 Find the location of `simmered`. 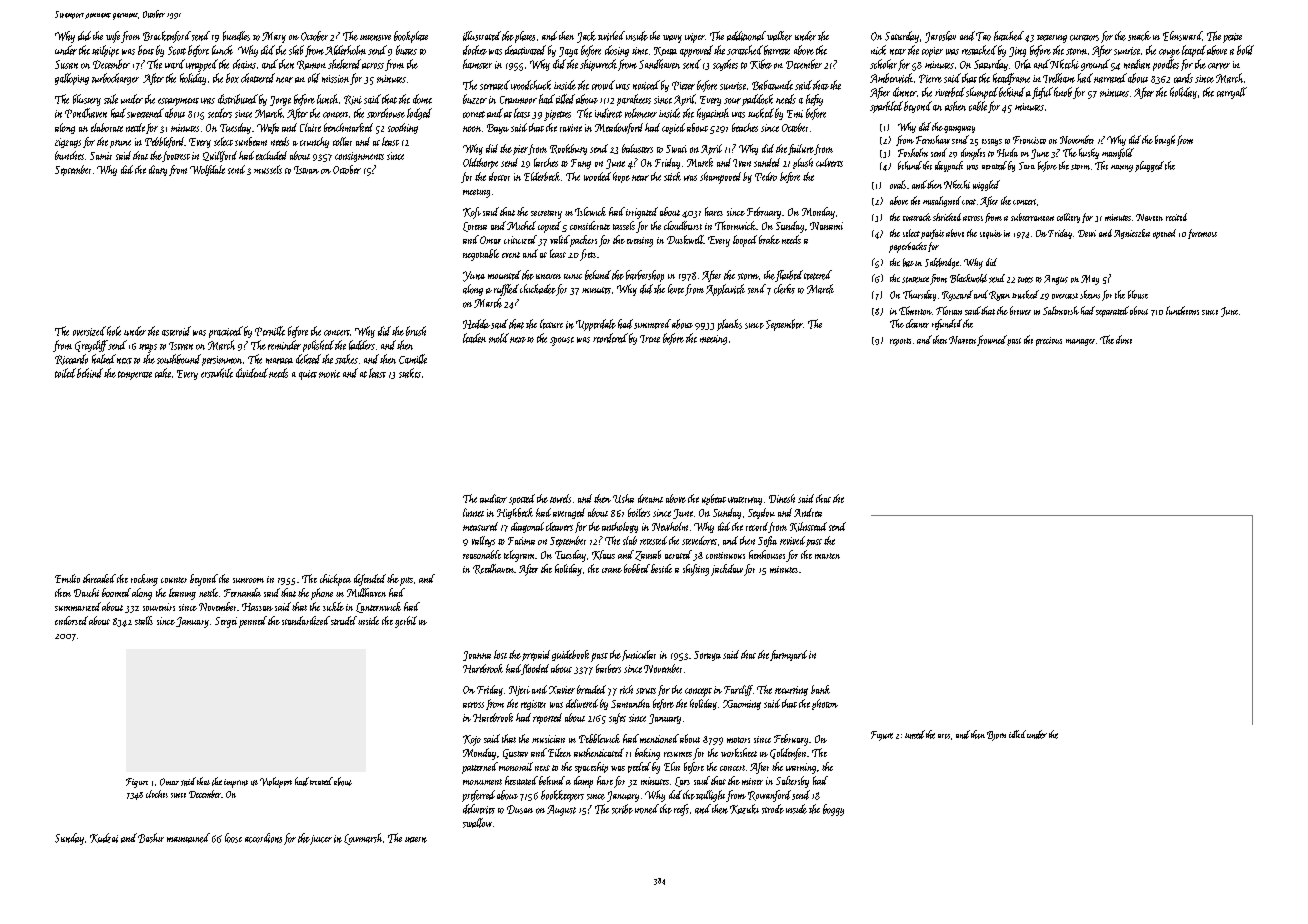

simmered is located at coordinates (652, 324).
